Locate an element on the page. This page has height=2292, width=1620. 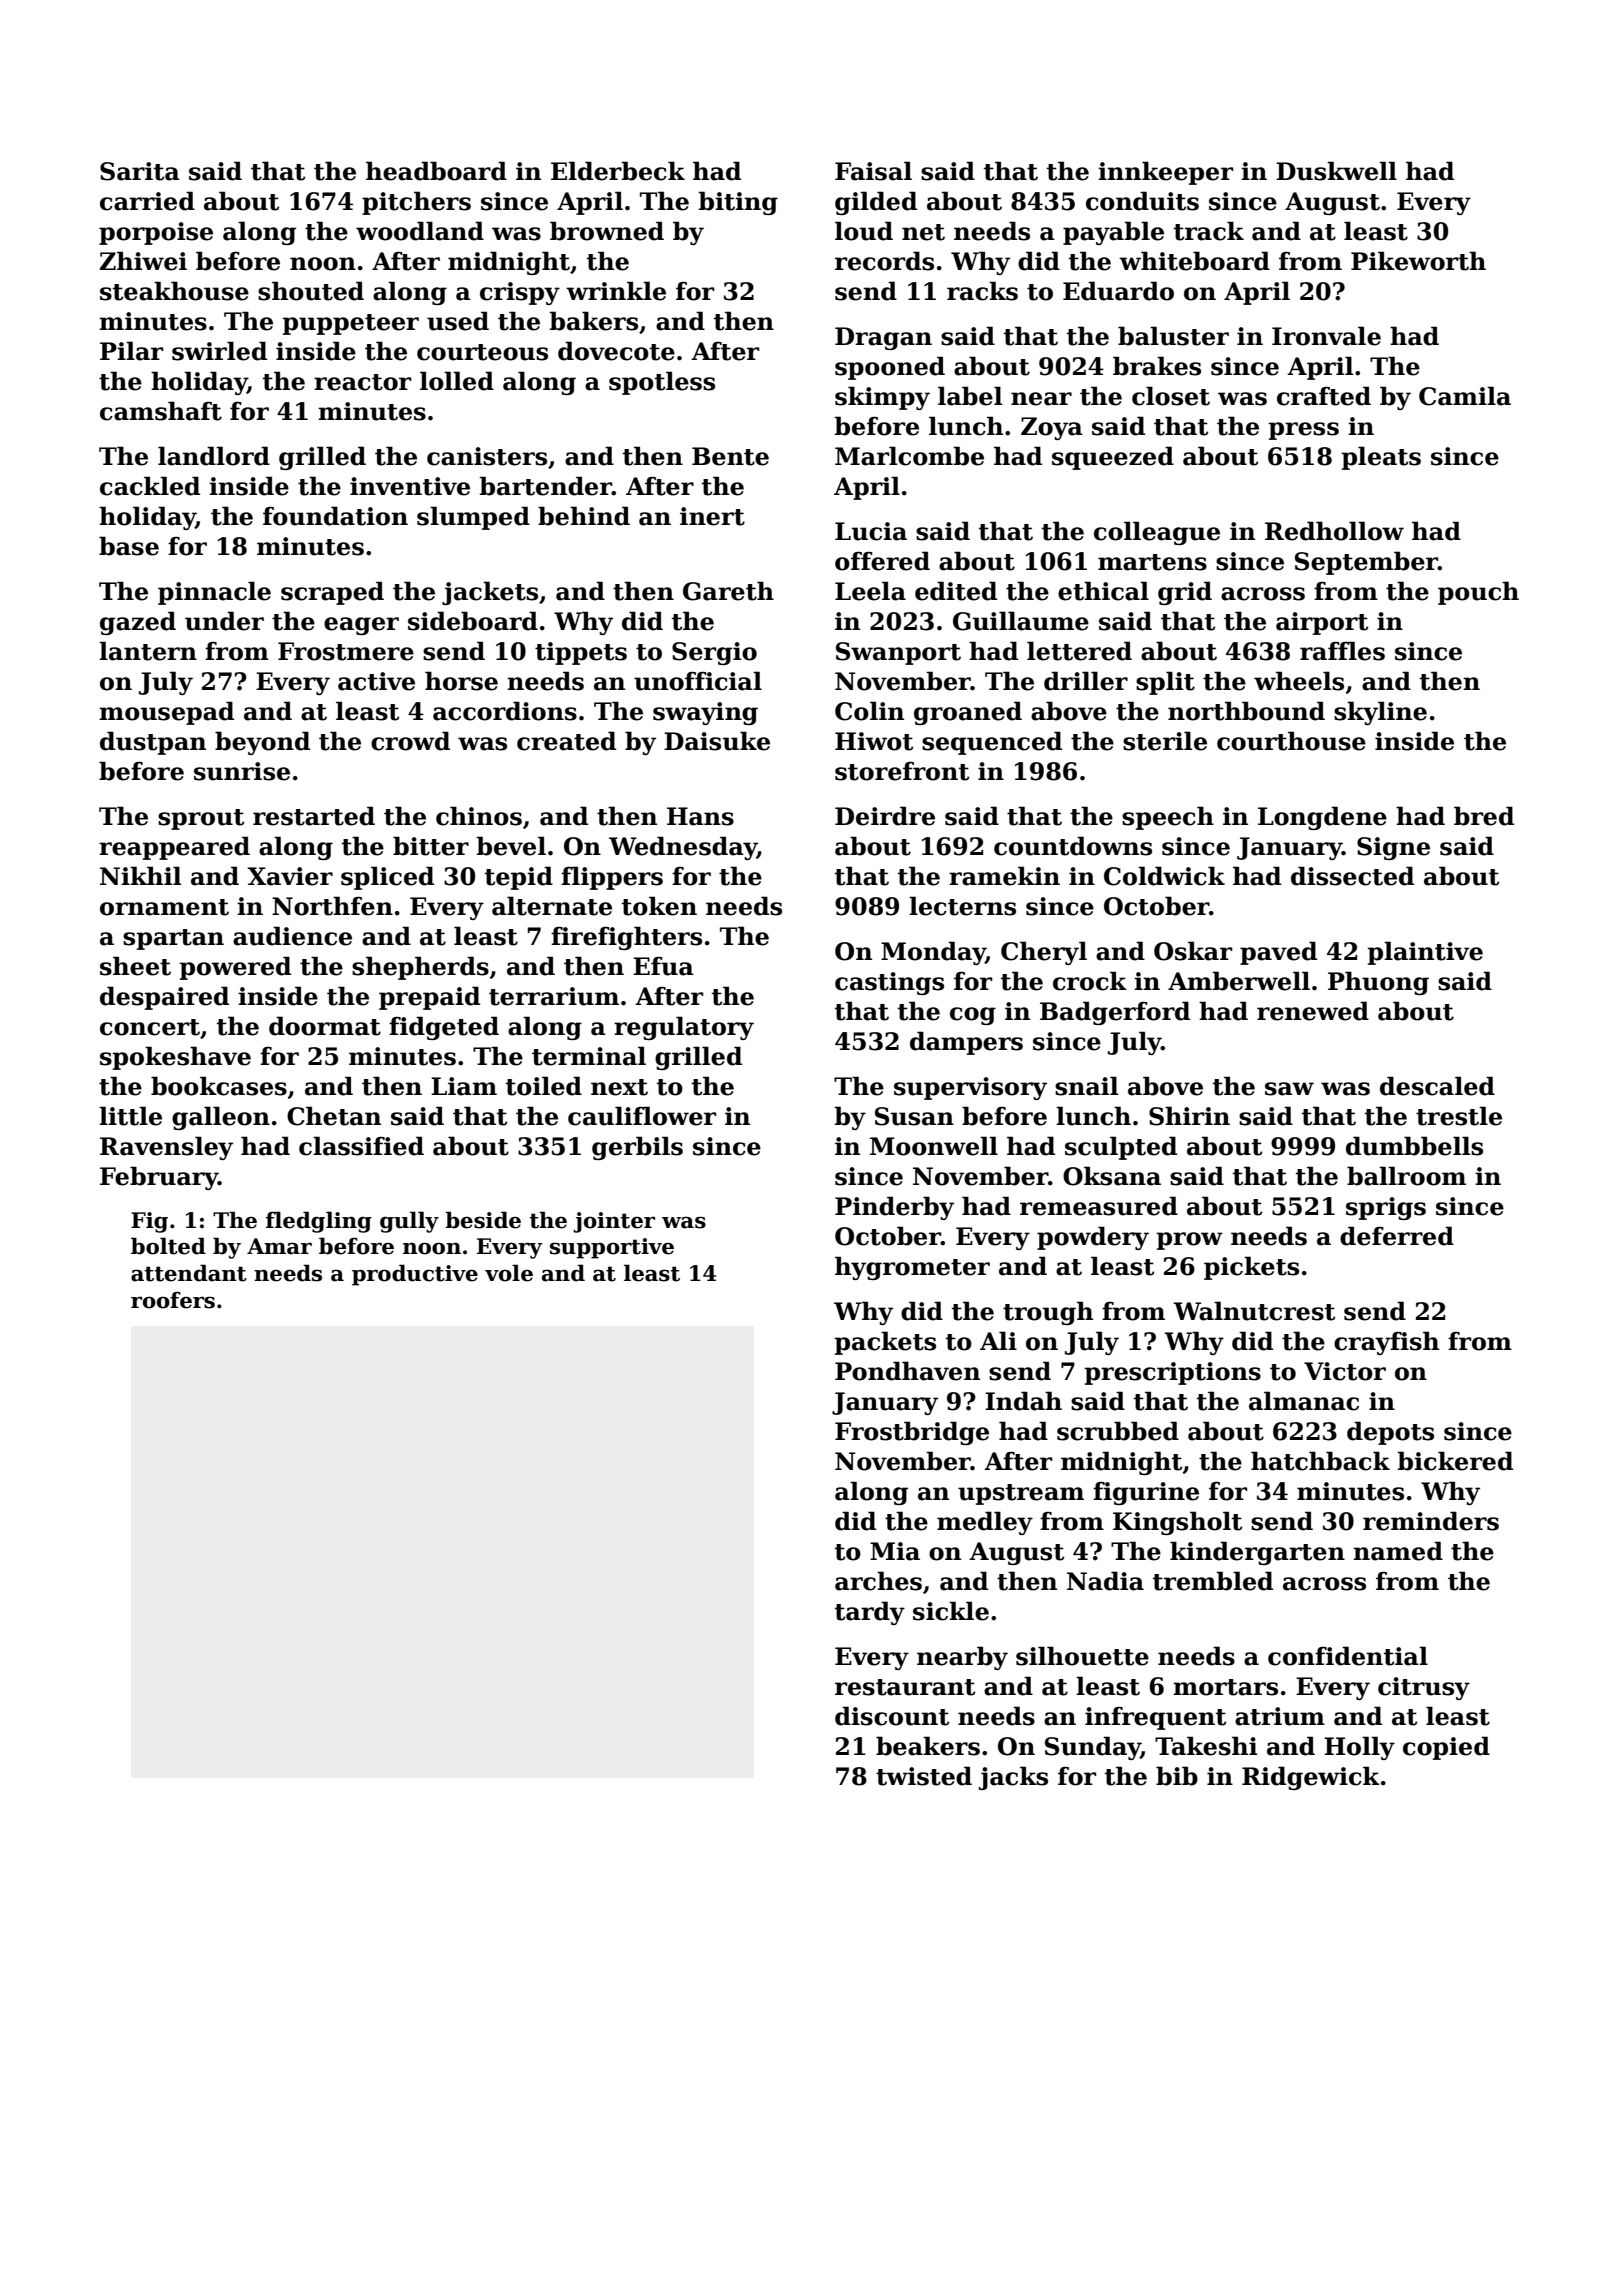
discount is located at coordinates (892, 1716).
